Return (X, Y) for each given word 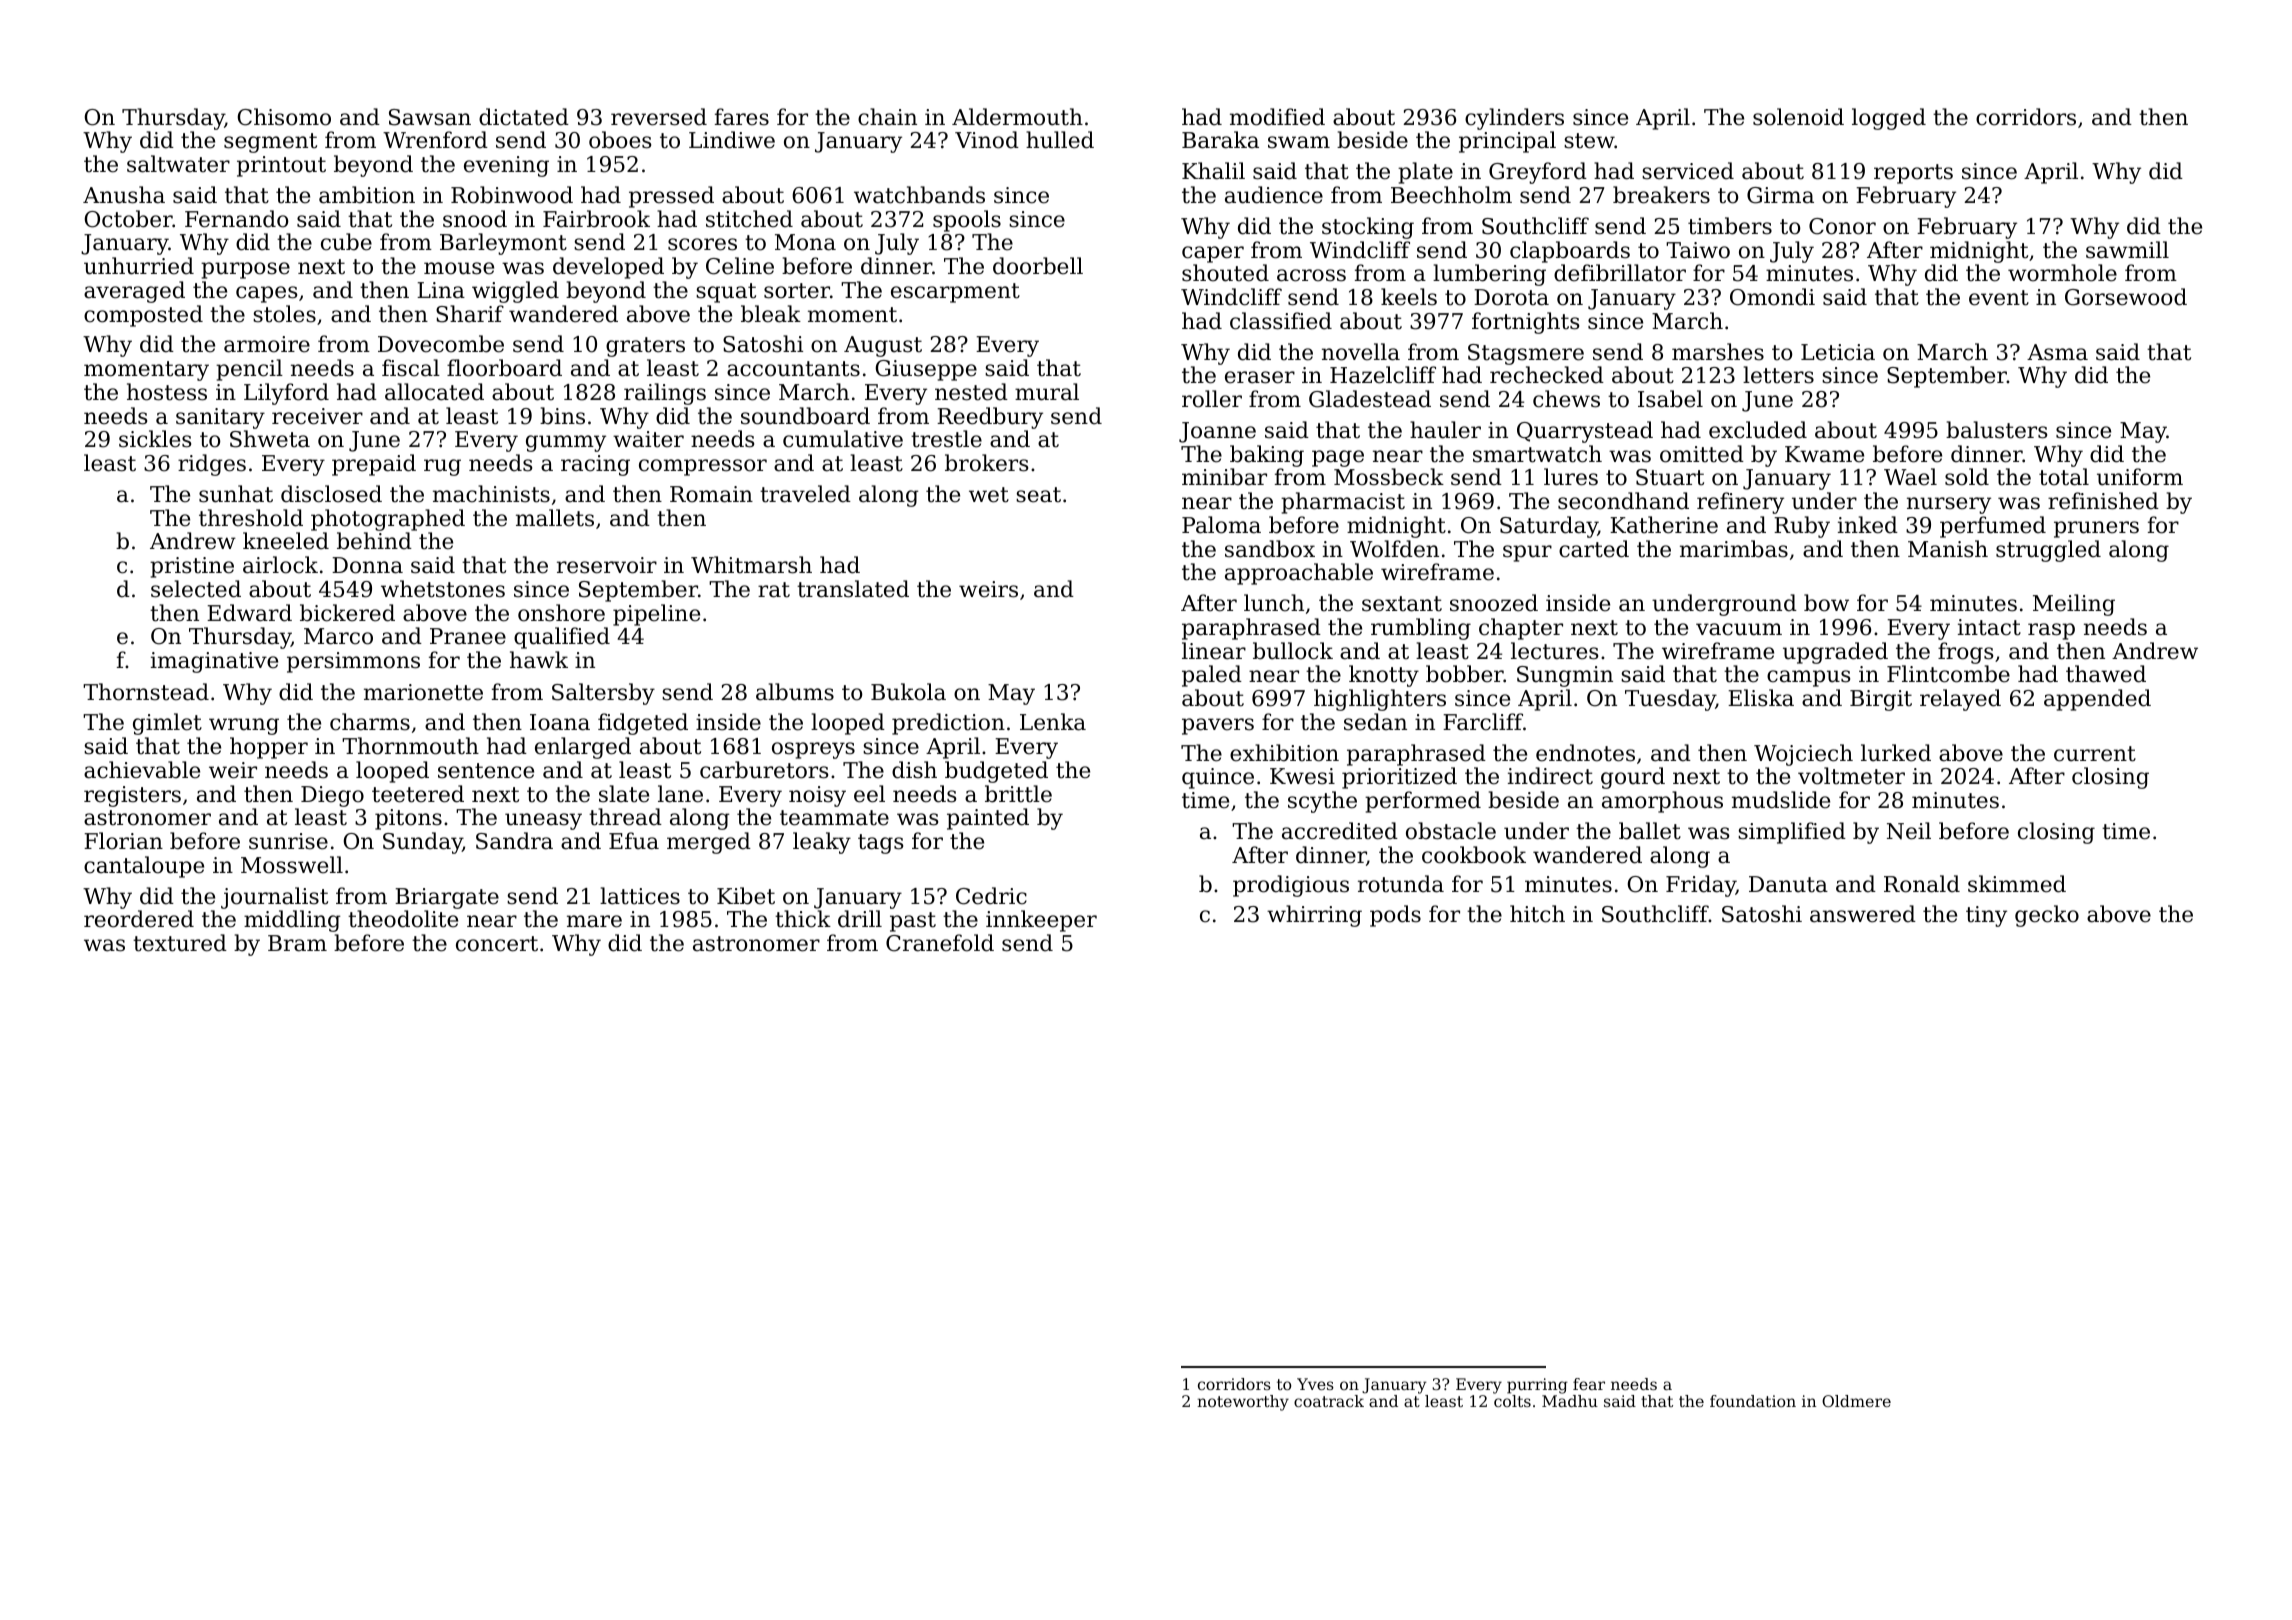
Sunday (422, 843)
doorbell (1038, 266)
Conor (1842, 226)
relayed (1960, 700)
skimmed (2017, 884)
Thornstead (146, 692)
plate (1425, 173)
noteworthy (1243, 1403)
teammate (834, 818)
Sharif (470, 314)
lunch (1274, 603)
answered (1863, 914)
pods (1395, 916)
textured (180, 943)
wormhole (2062, 273)
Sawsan (430, 117)
